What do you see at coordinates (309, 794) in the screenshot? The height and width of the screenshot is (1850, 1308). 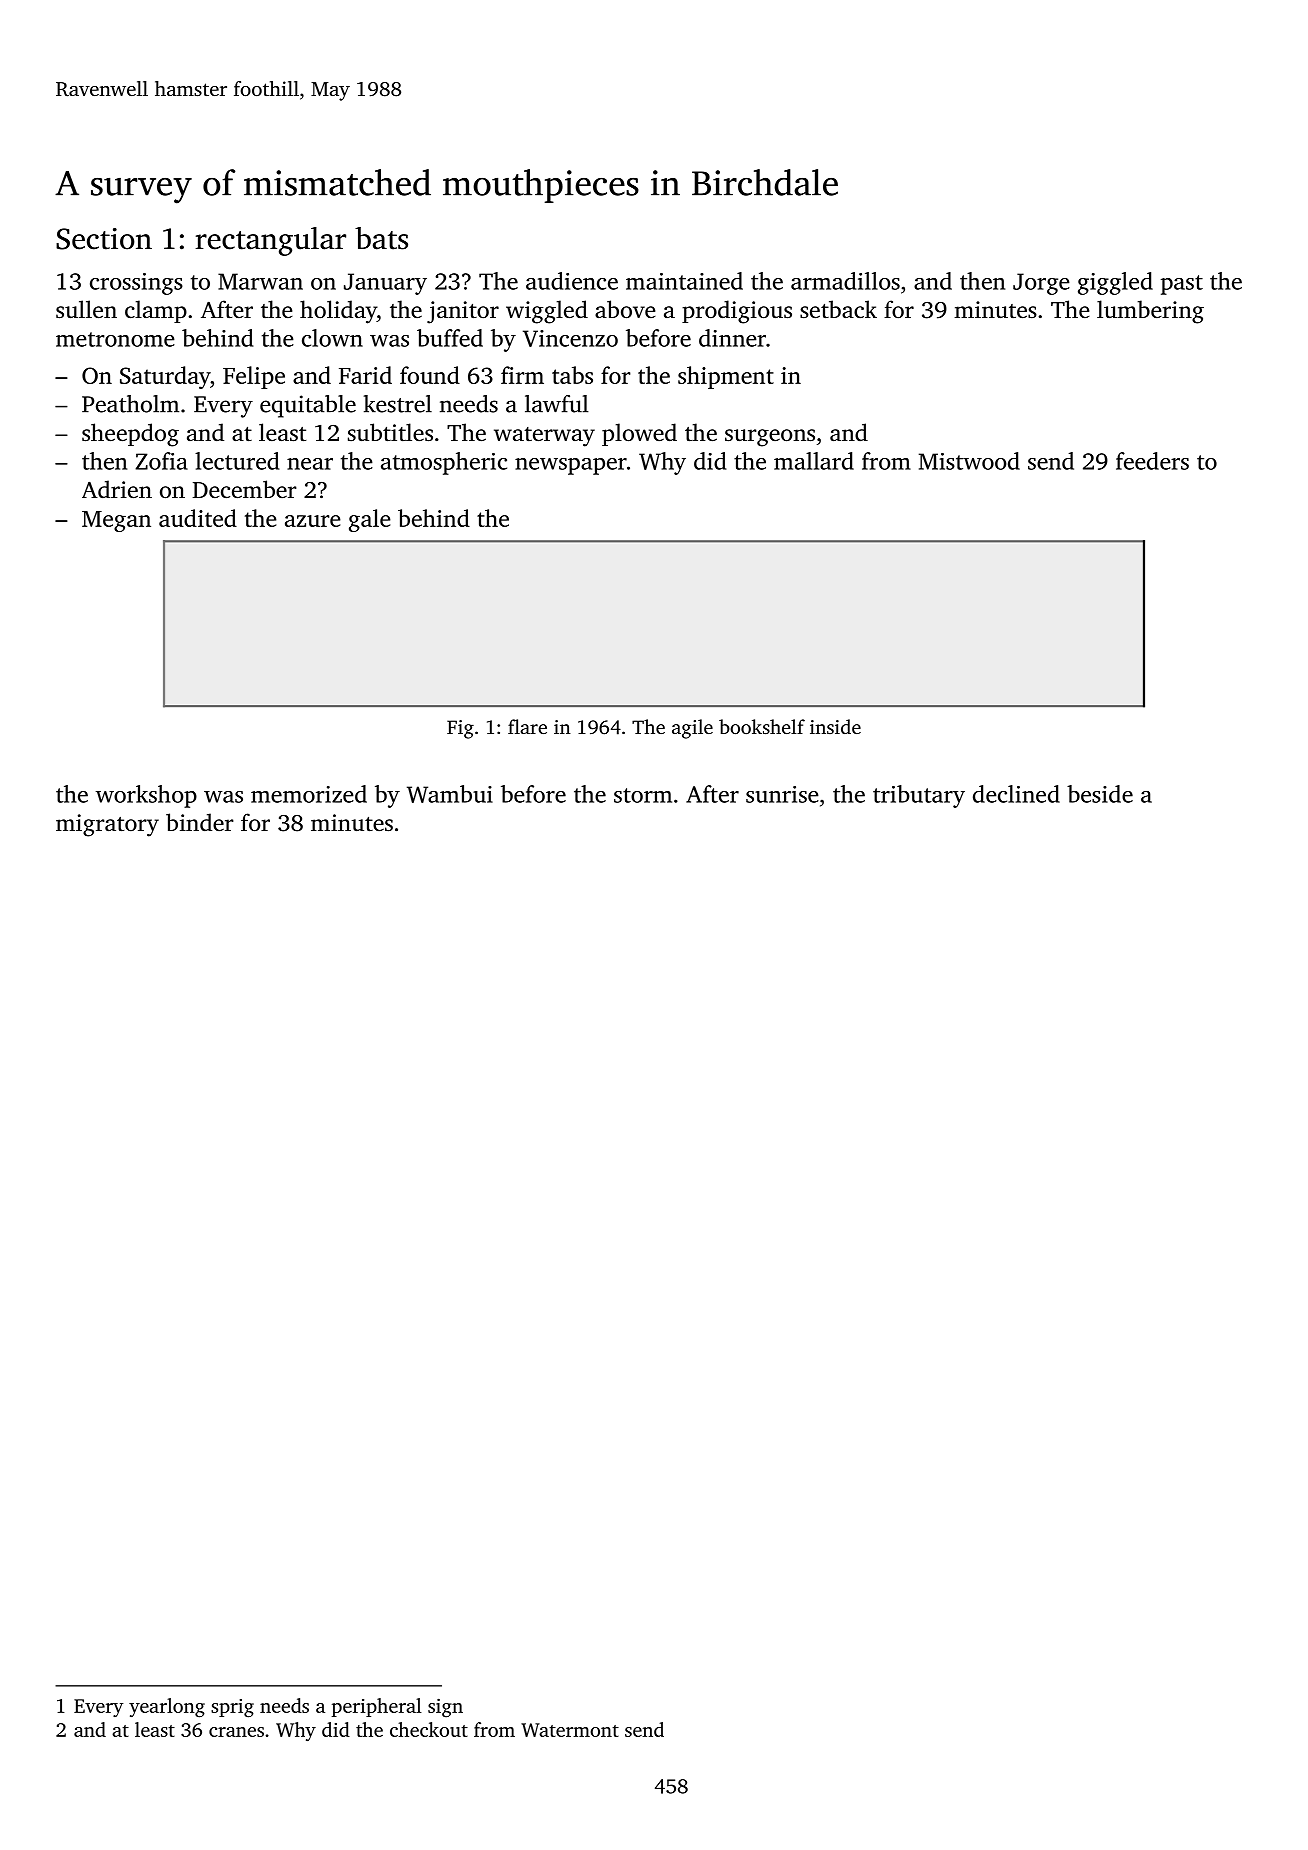 I see `memorized` at bounding box center [309, 794].
